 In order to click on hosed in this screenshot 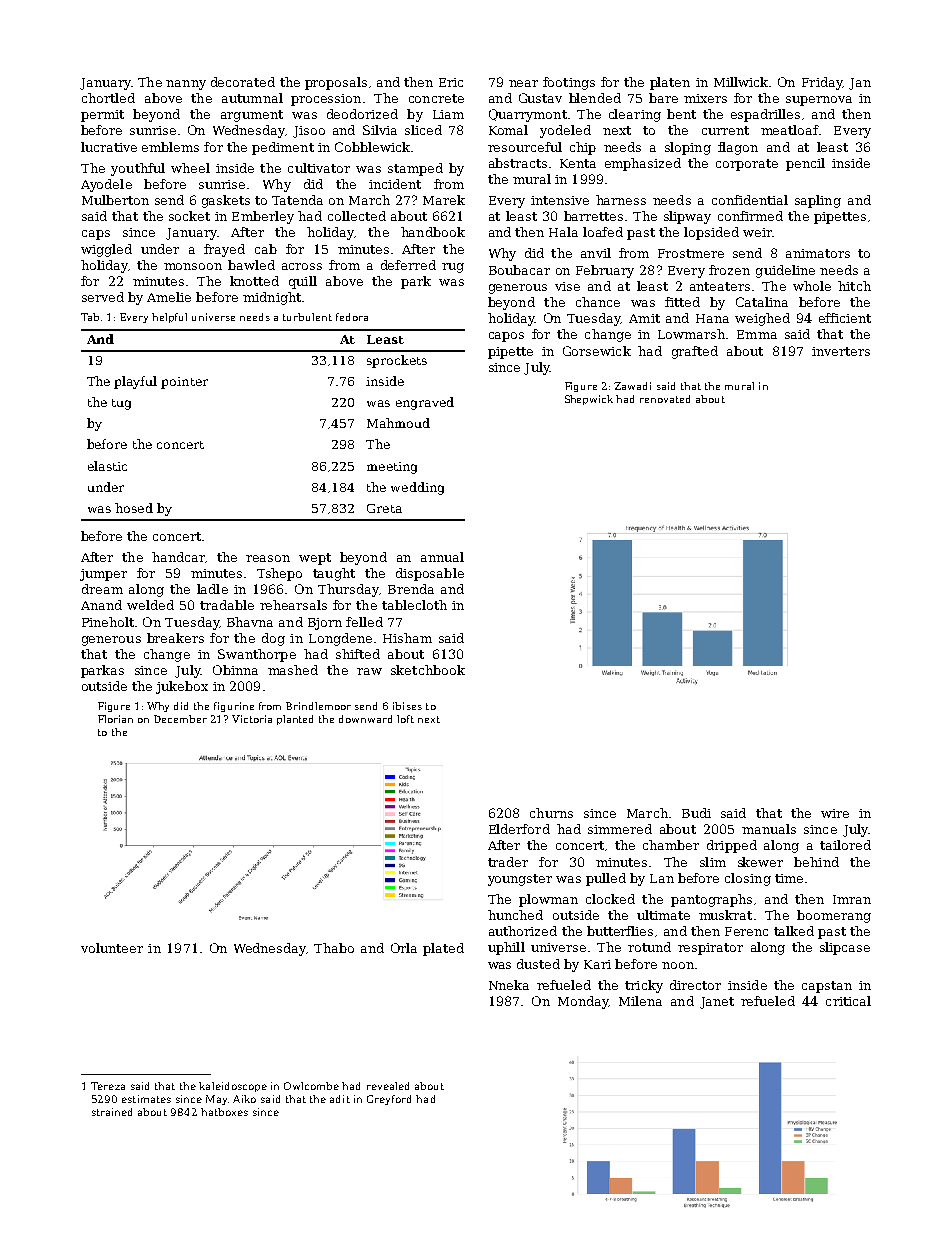, I will do `click(134, 508)`.
